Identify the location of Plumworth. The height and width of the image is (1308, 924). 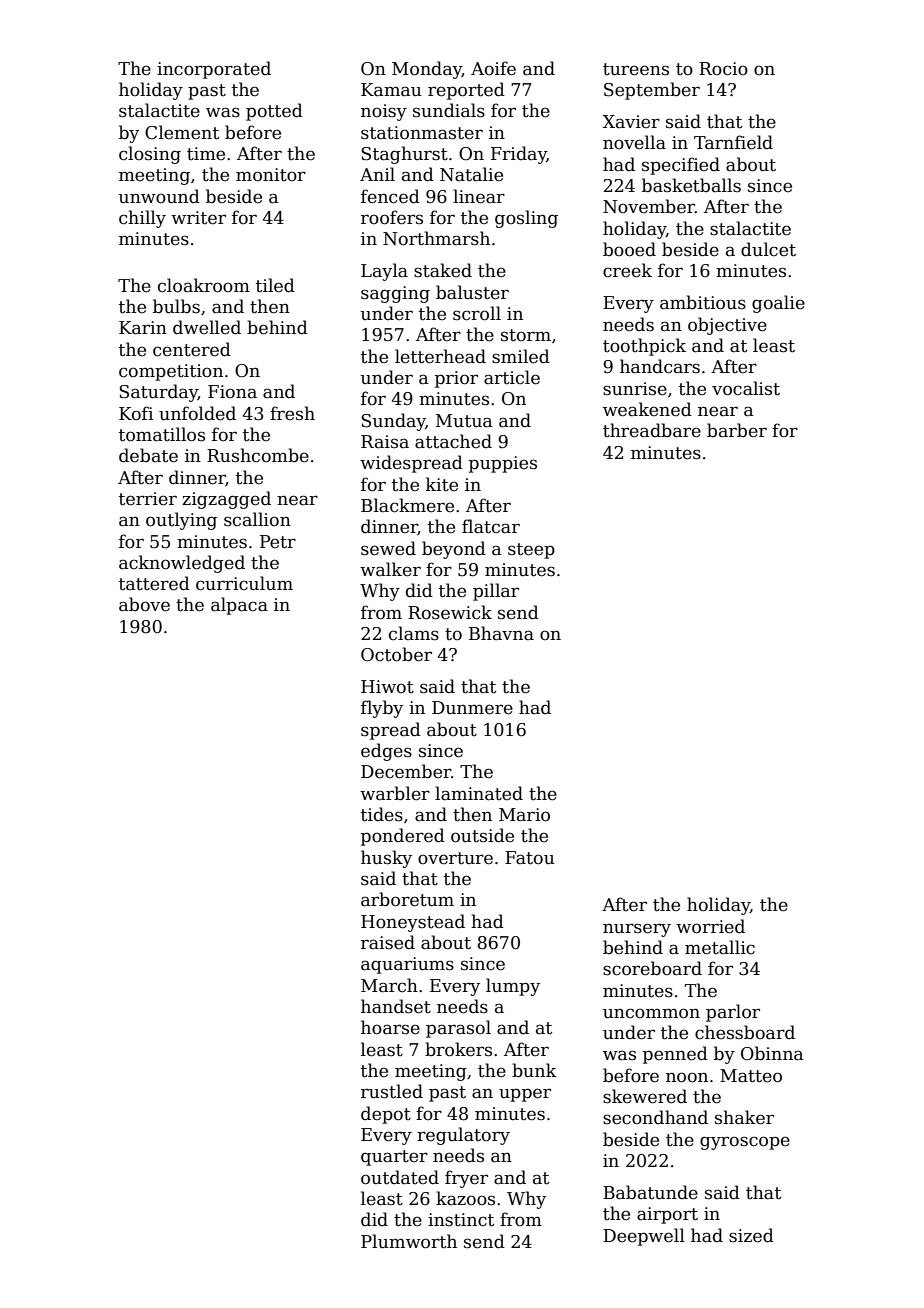
(409, 1241).
